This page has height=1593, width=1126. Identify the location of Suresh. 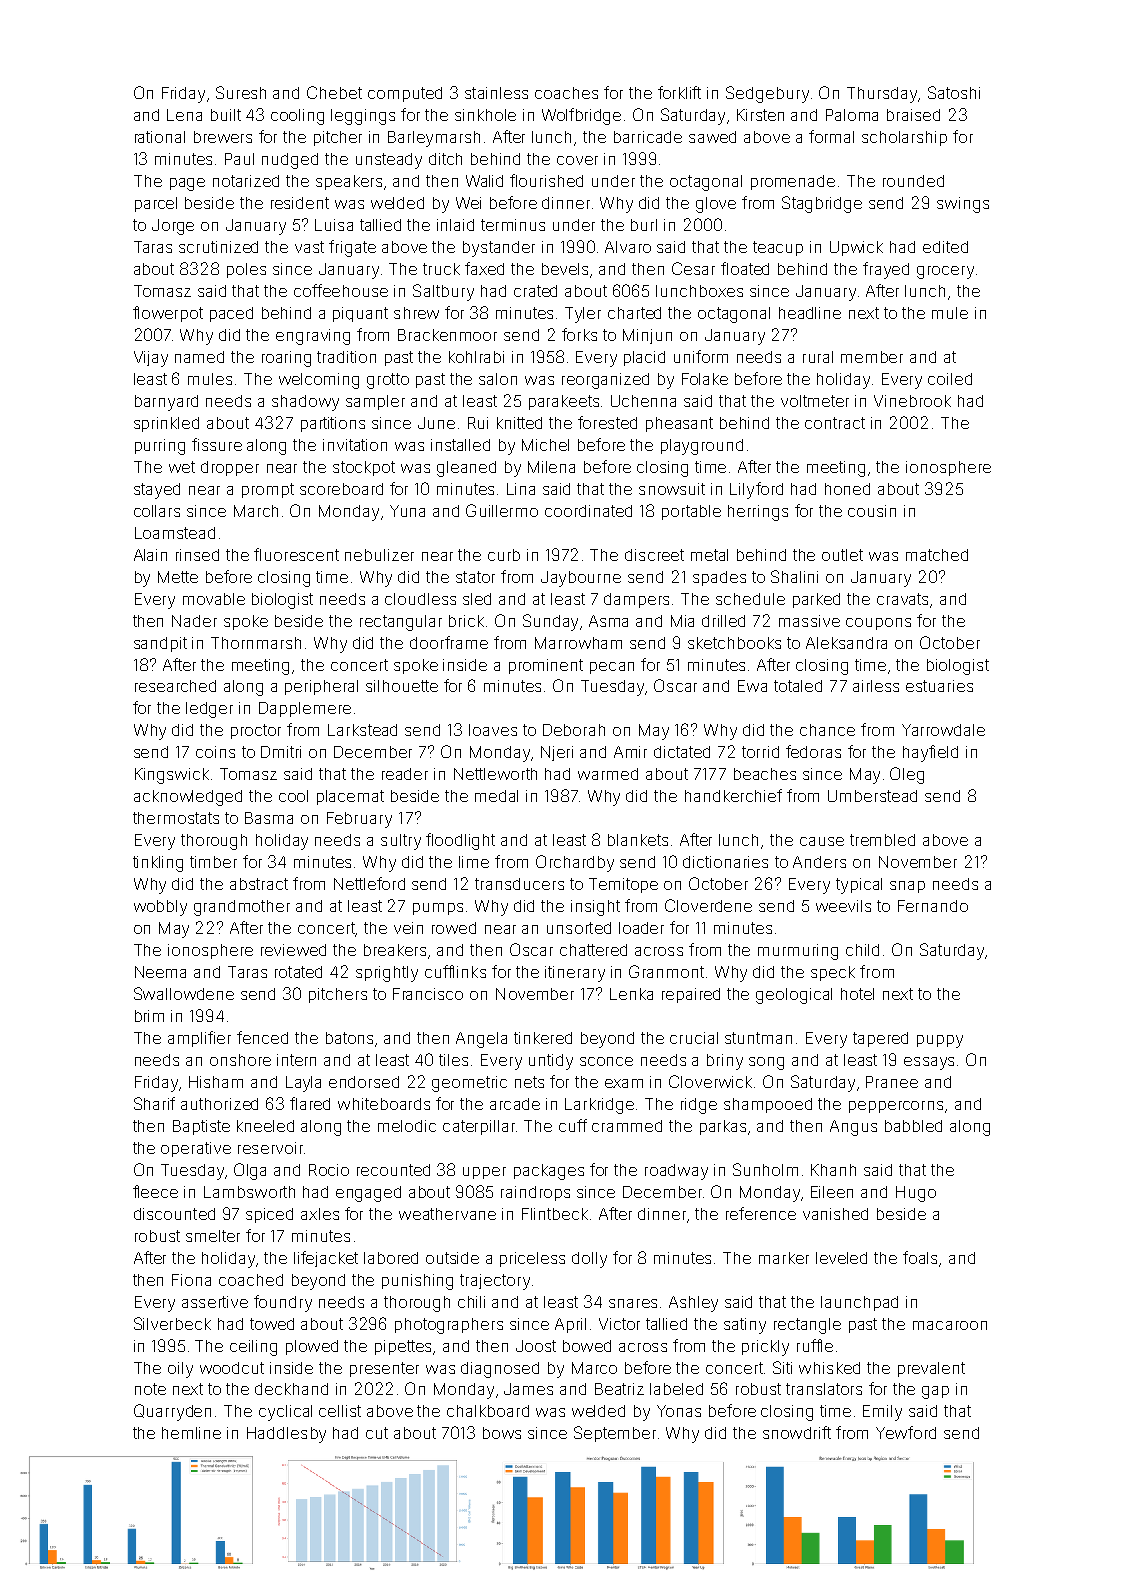
(241, 92).
